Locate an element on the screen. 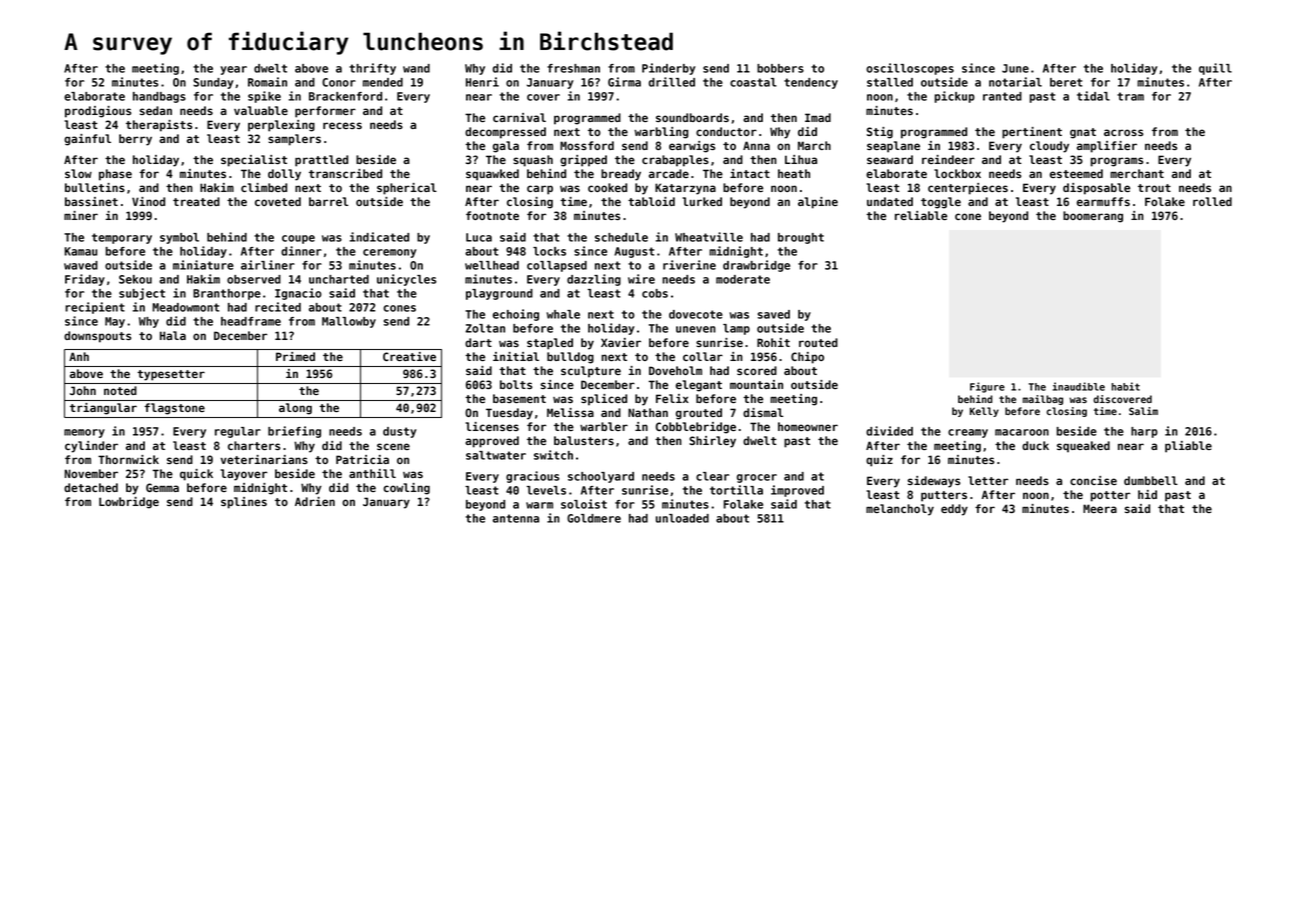 This screenshot has height=924, width=1308. Mallowby is located at coordinates (349, 322).
